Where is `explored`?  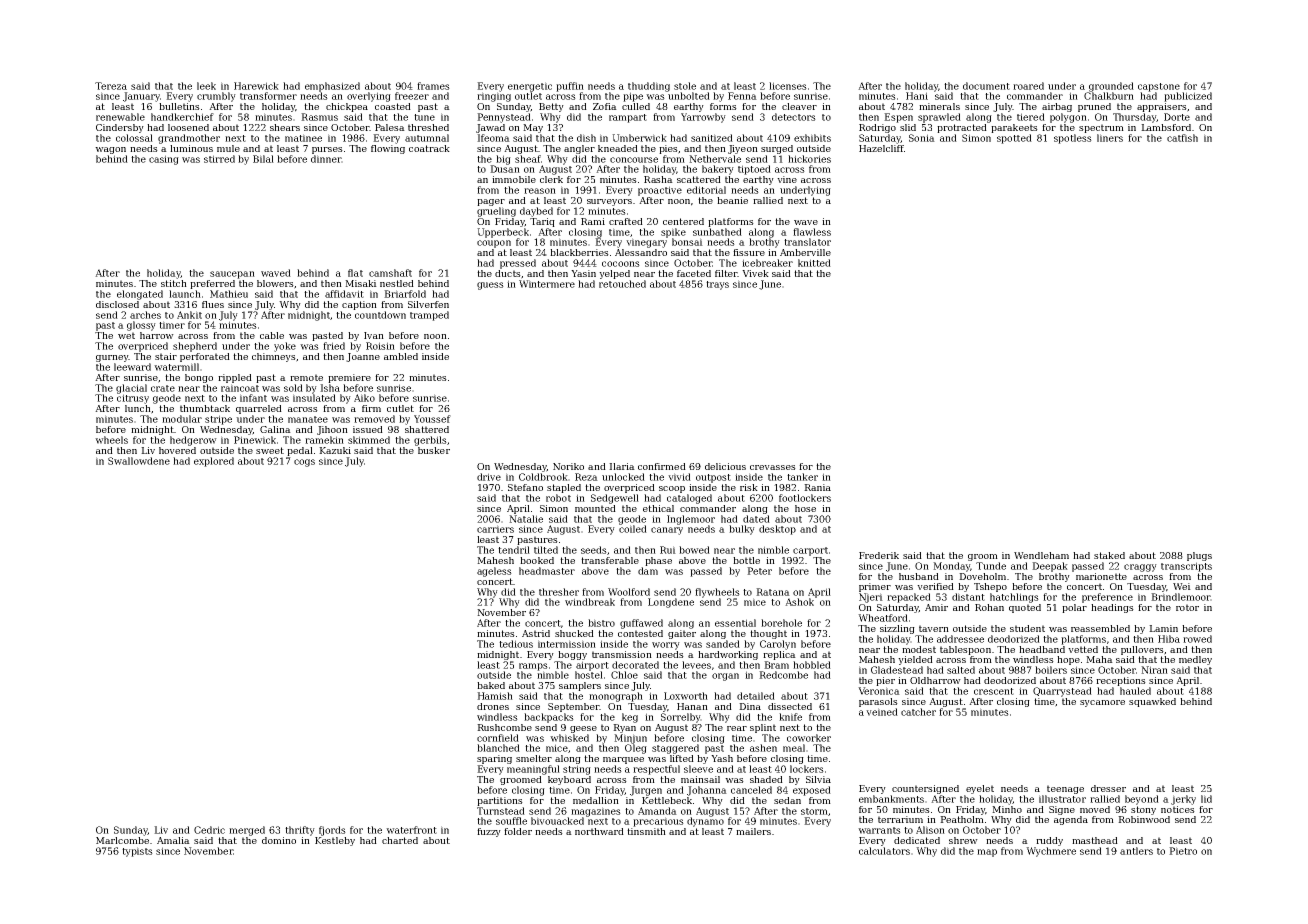
explored is located at coordinates (214, 462).
